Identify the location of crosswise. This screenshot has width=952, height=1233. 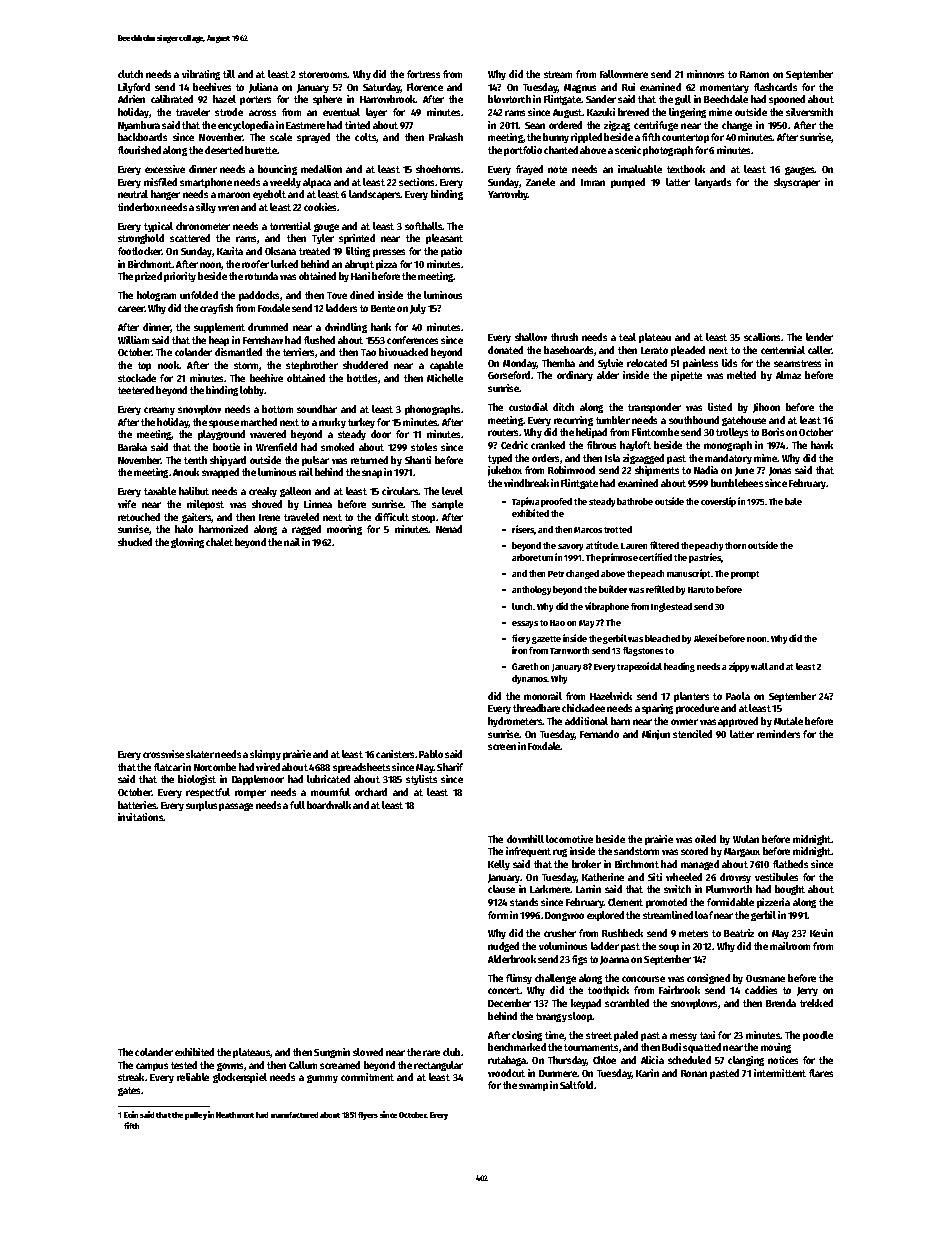
(163, 754).
